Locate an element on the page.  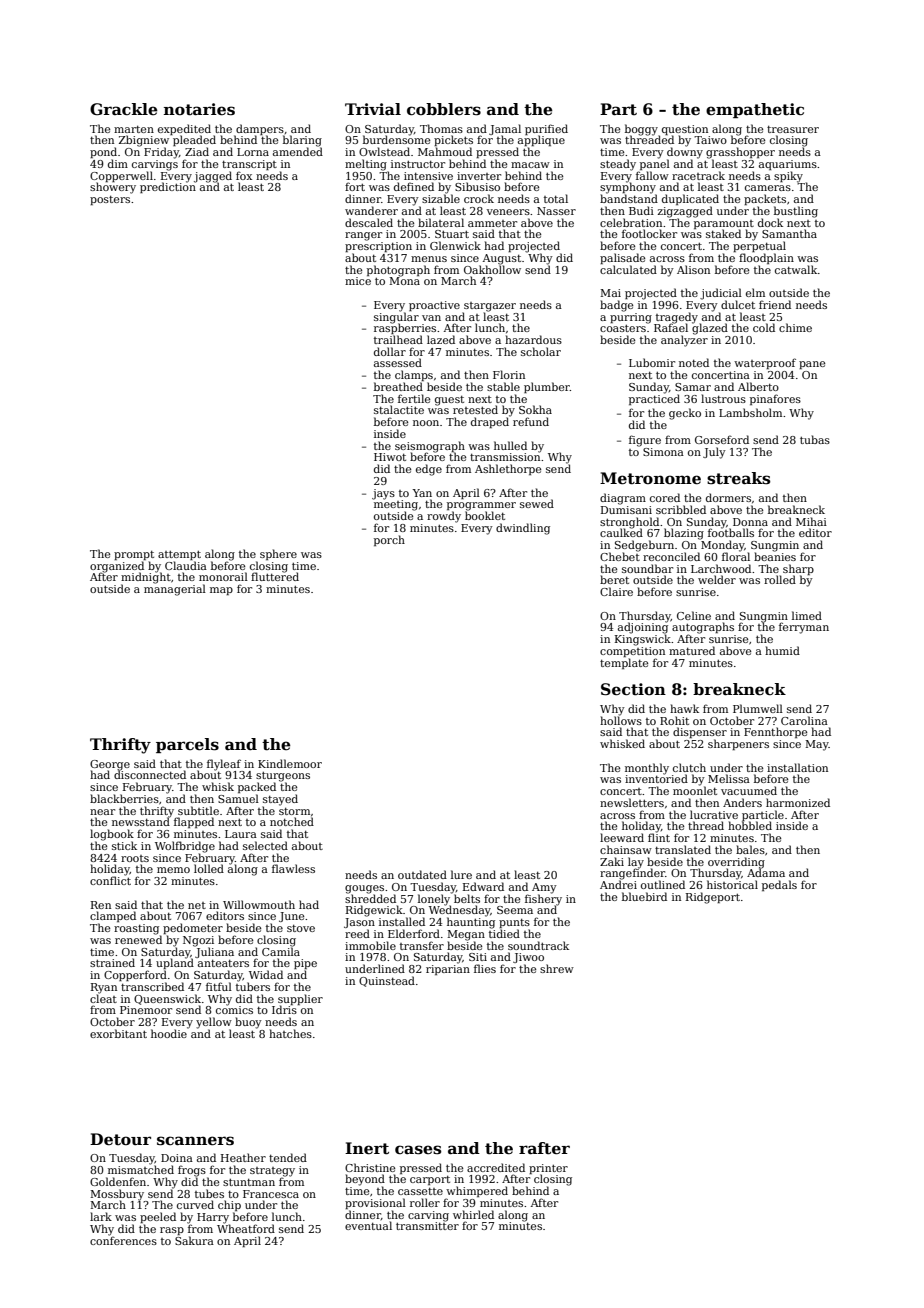
porch is located at coordinates (389, 540).
